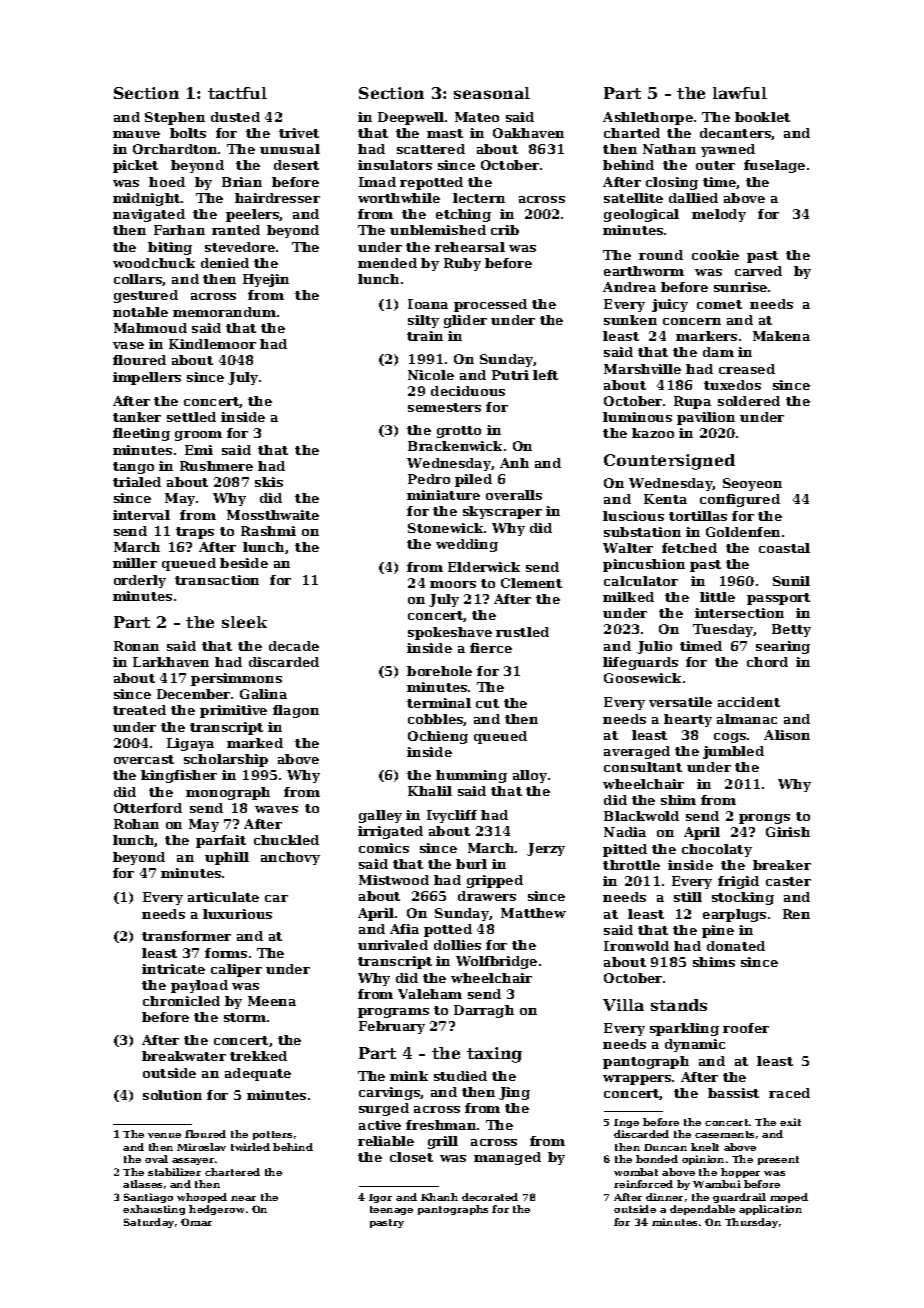  What do you see at coordinates (502, 512) in the page?
I see `skyscraper` at bounding box center [502, 512].
